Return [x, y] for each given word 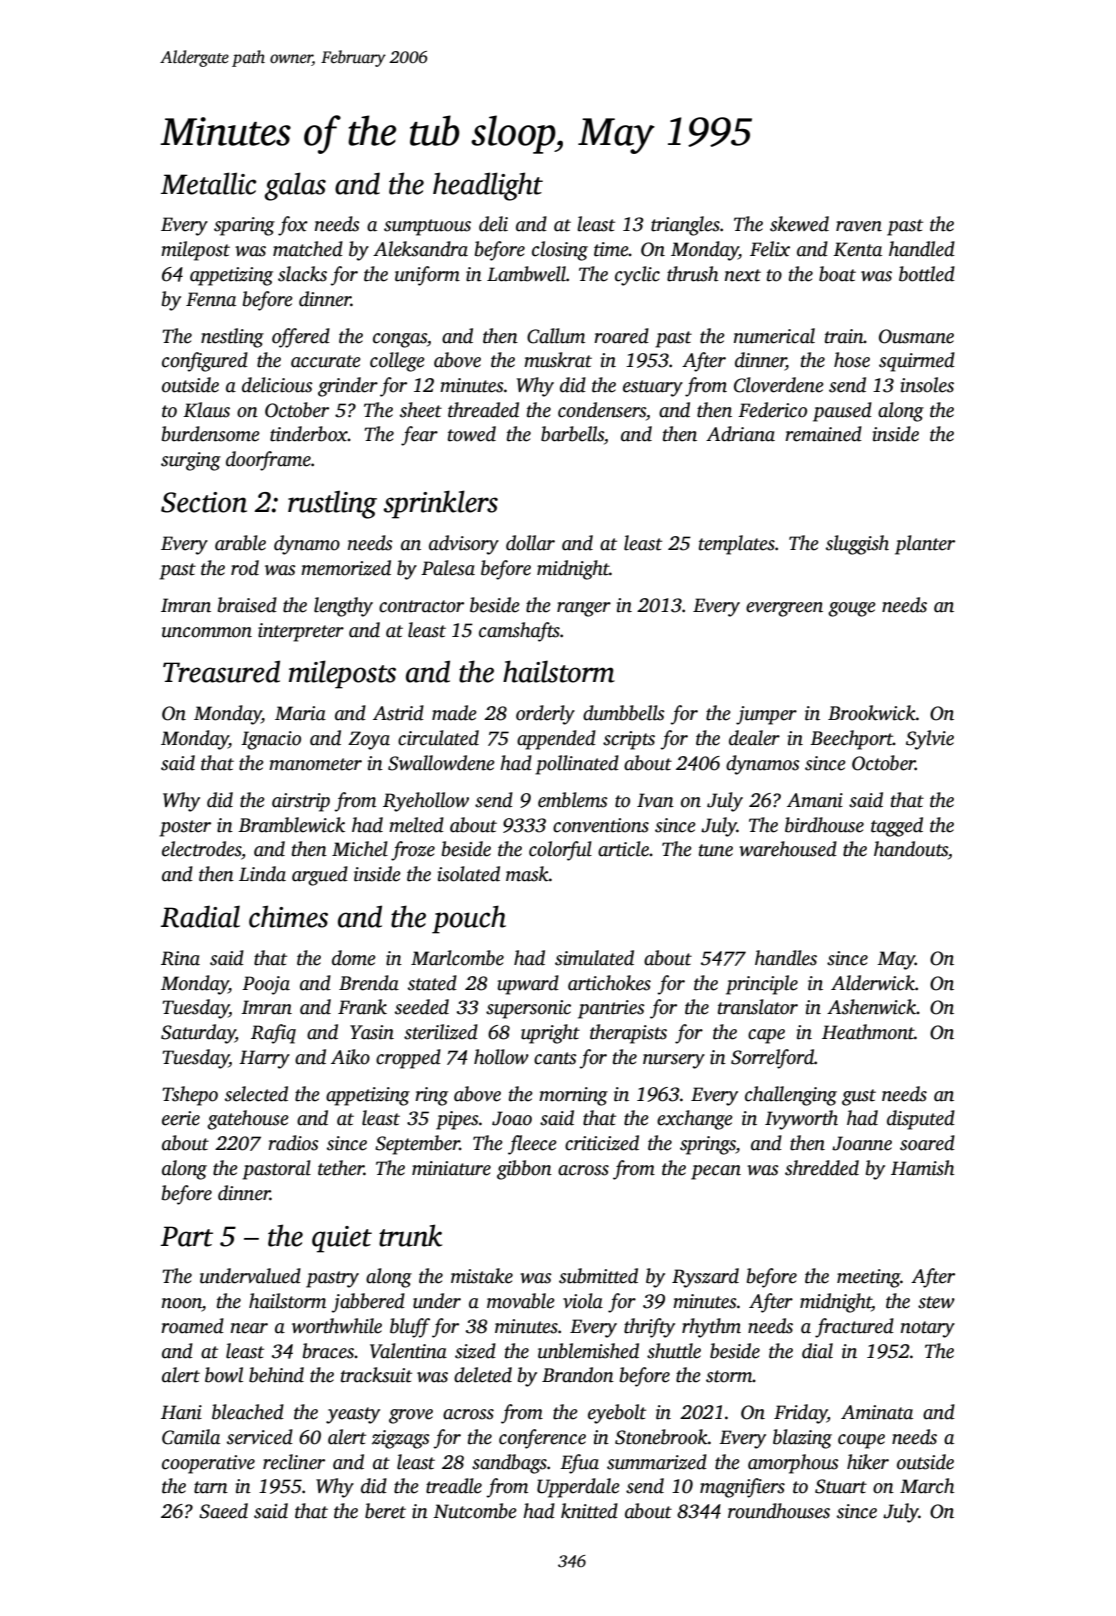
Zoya [369, 740]
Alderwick [873, 983]
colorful [560, 851]
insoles [927, 385]
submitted [598, 1276]
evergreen [784, 609]
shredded [822, 1168]
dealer [754, 738]
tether [341, 1168]
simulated [594, 958]
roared [621, 336]
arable [240, 543]
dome [354, 958]
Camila [191, 1437]
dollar [530, 543]
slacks [302, 274]
